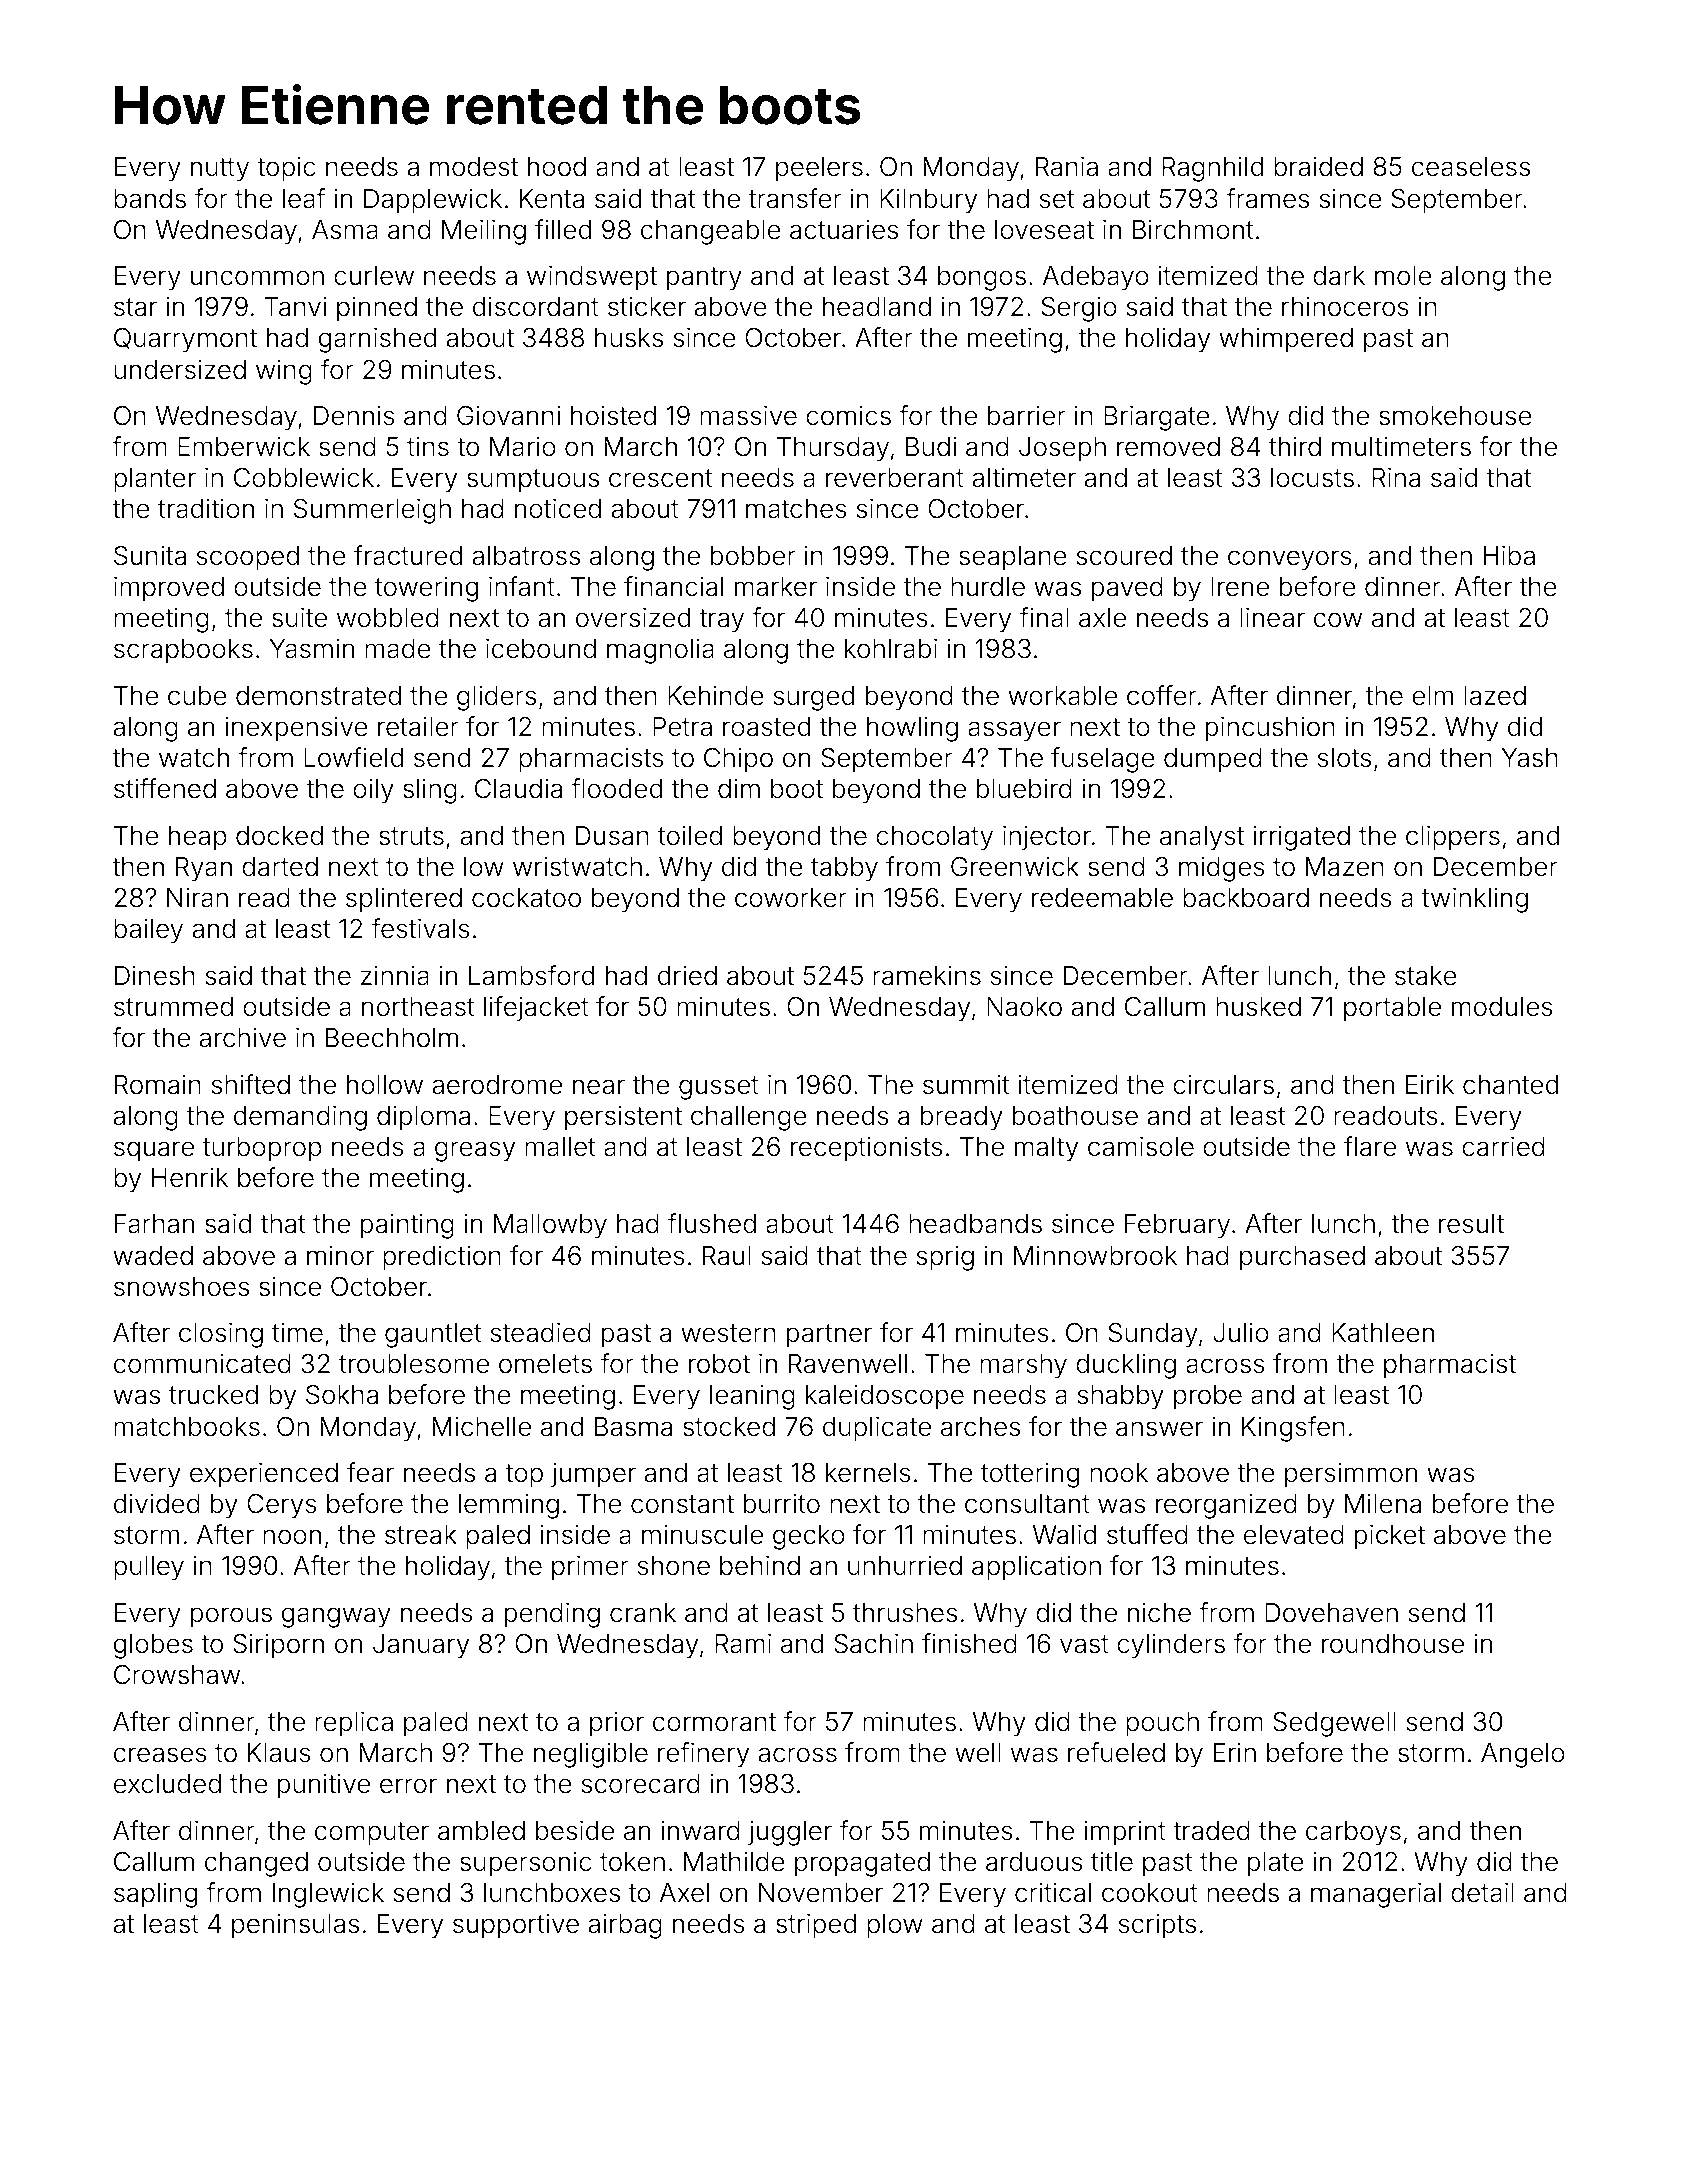  I want to click on Beechholm, so click(392, 1038).
